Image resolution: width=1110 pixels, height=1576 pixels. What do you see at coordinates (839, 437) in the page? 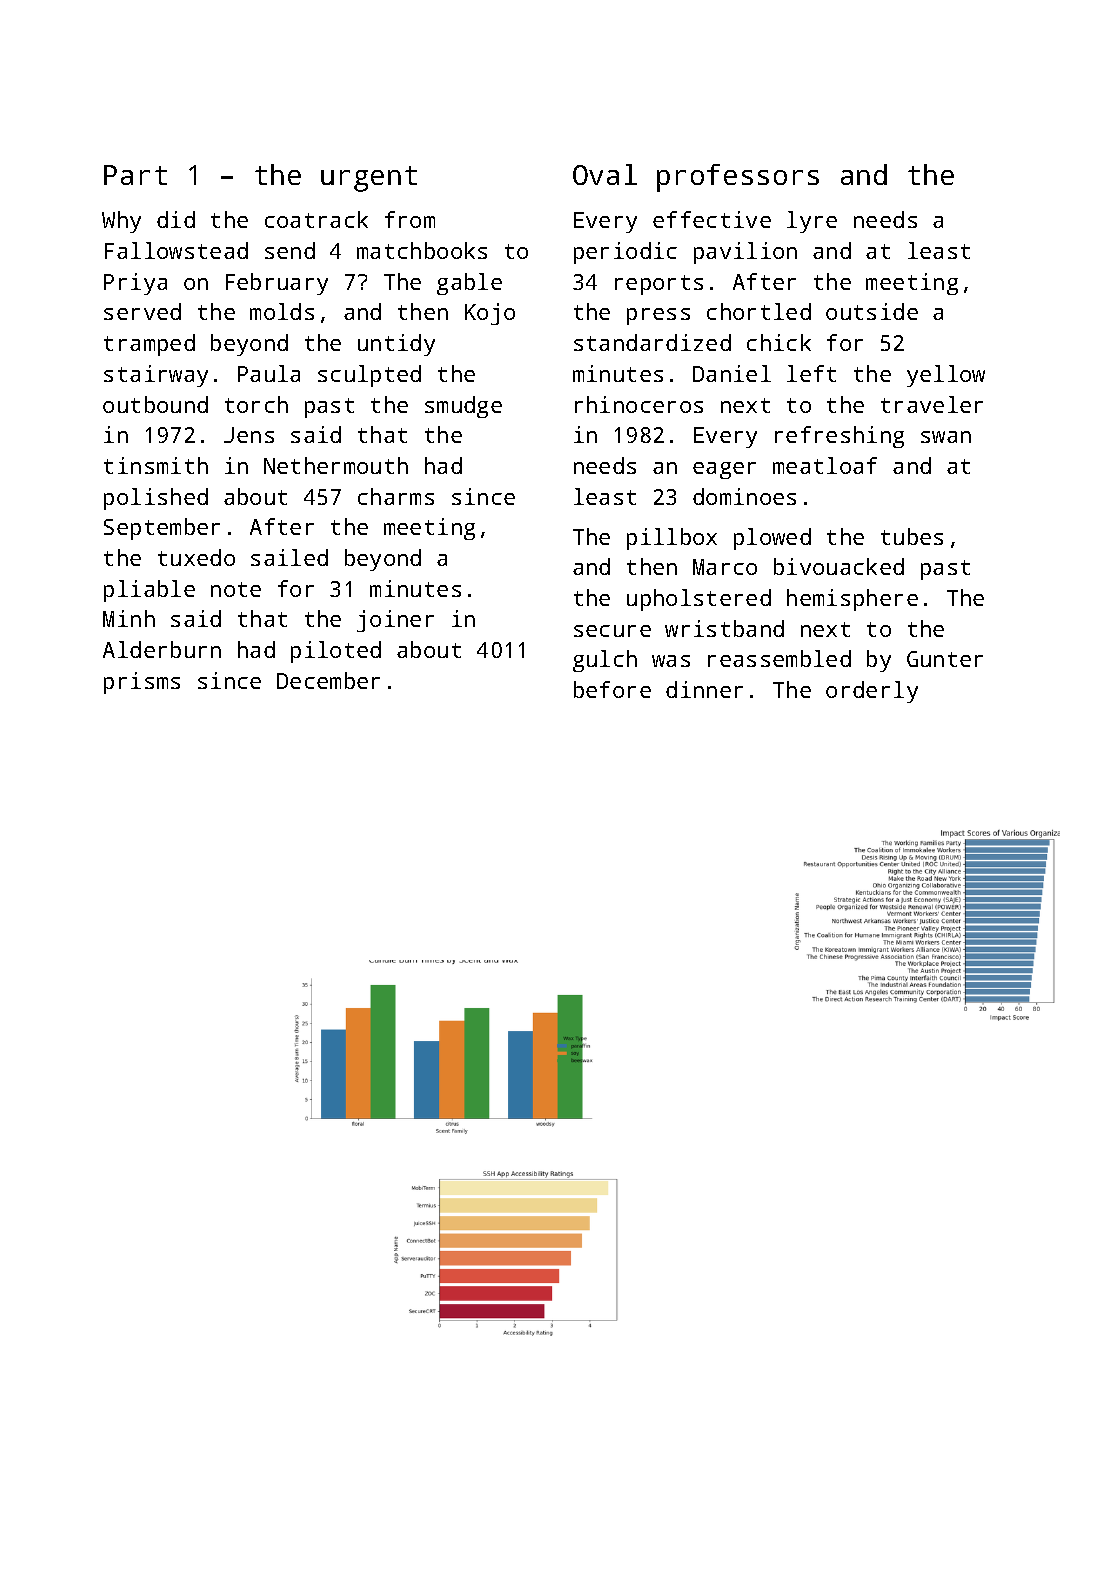
I see `refreshing` at bounding box center [839, 437].
